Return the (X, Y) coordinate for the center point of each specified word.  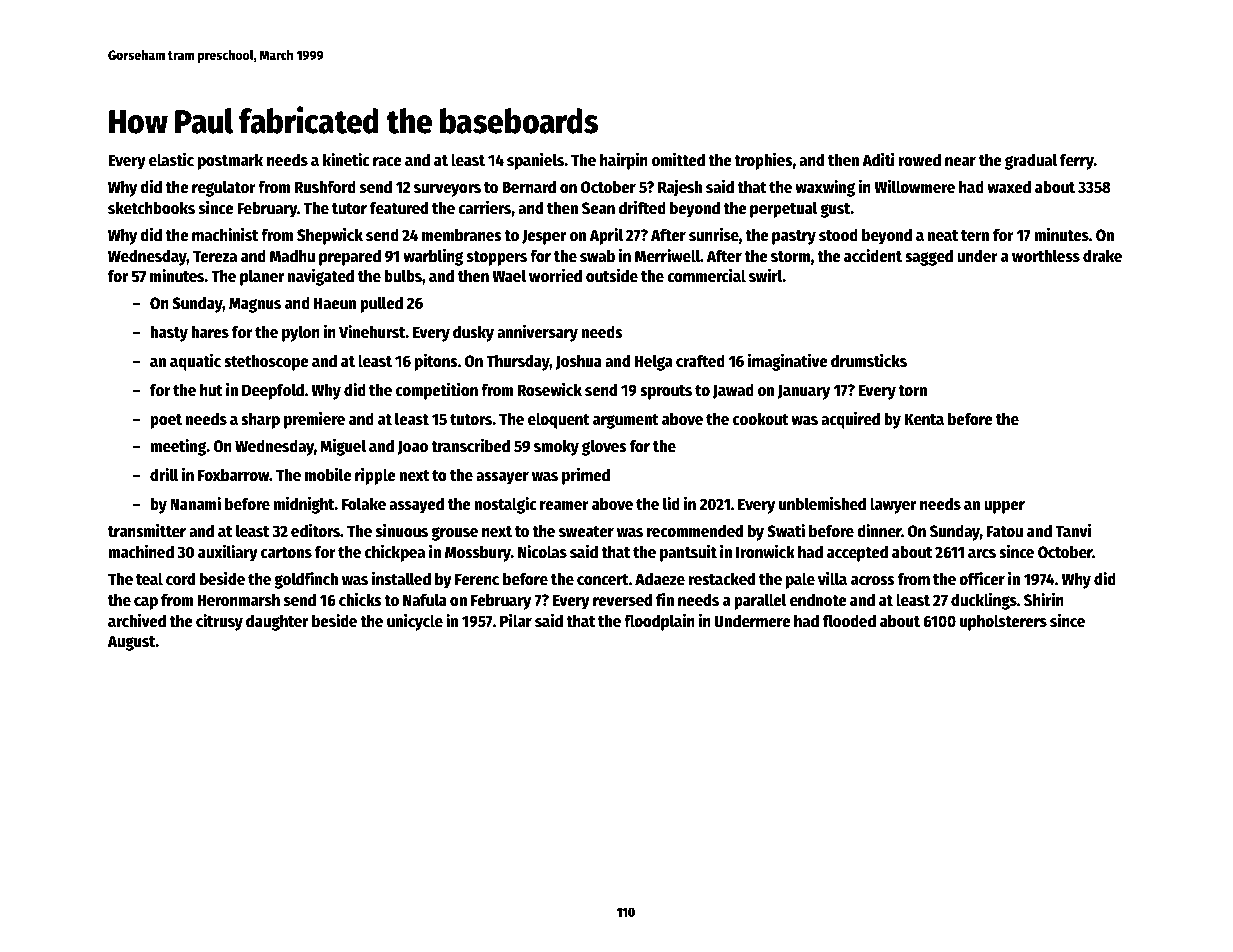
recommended (695, 531)
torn (912, 391)
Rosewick (549, 389)
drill (164, 474)
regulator (224, 188)
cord (180, 579)
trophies (763, 161)
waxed (1009, 187)
